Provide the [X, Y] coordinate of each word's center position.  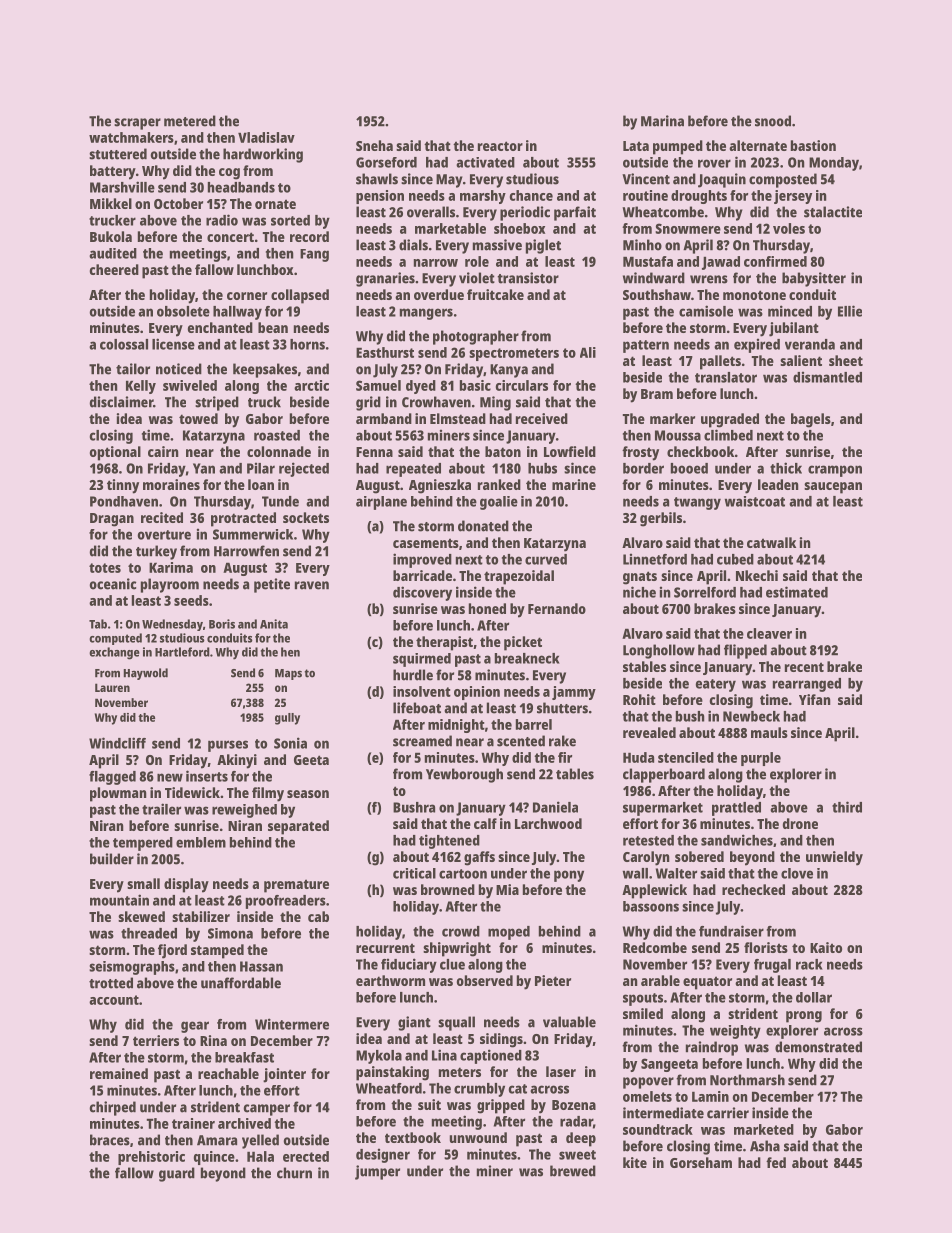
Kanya [509, 371]
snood [773, 121]
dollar [814, 997]
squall [456, 1023]
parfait [575, 213]
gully [287, 719]
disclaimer [121, 402]
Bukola [111, 236]
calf [485, 823]
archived [244, 1123]
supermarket [663, 809]
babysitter [814, 279]
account [114, 1000]
